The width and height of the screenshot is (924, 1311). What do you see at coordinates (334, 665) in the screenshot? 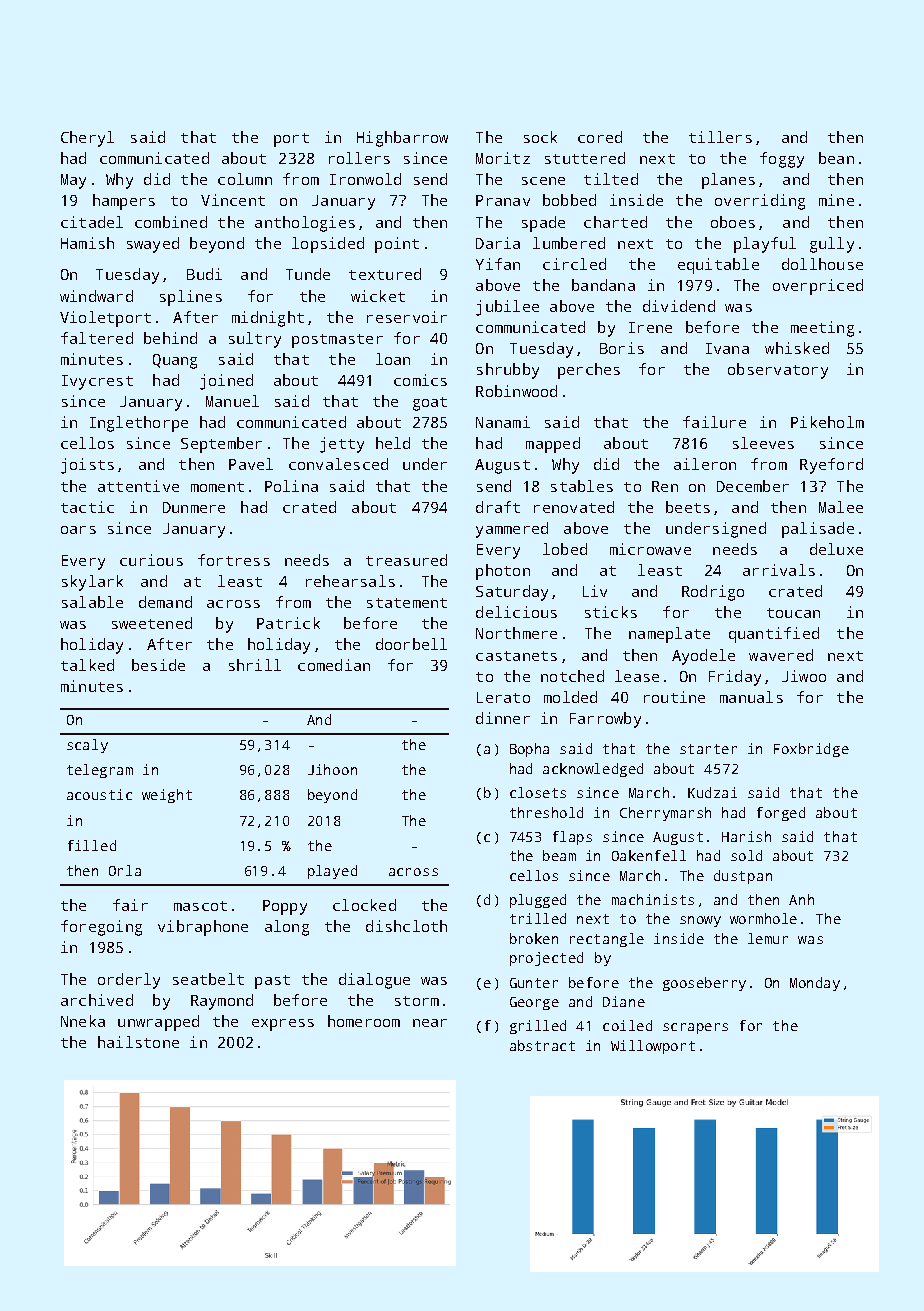
I see `comedian` at bounding box center [334, 665].
